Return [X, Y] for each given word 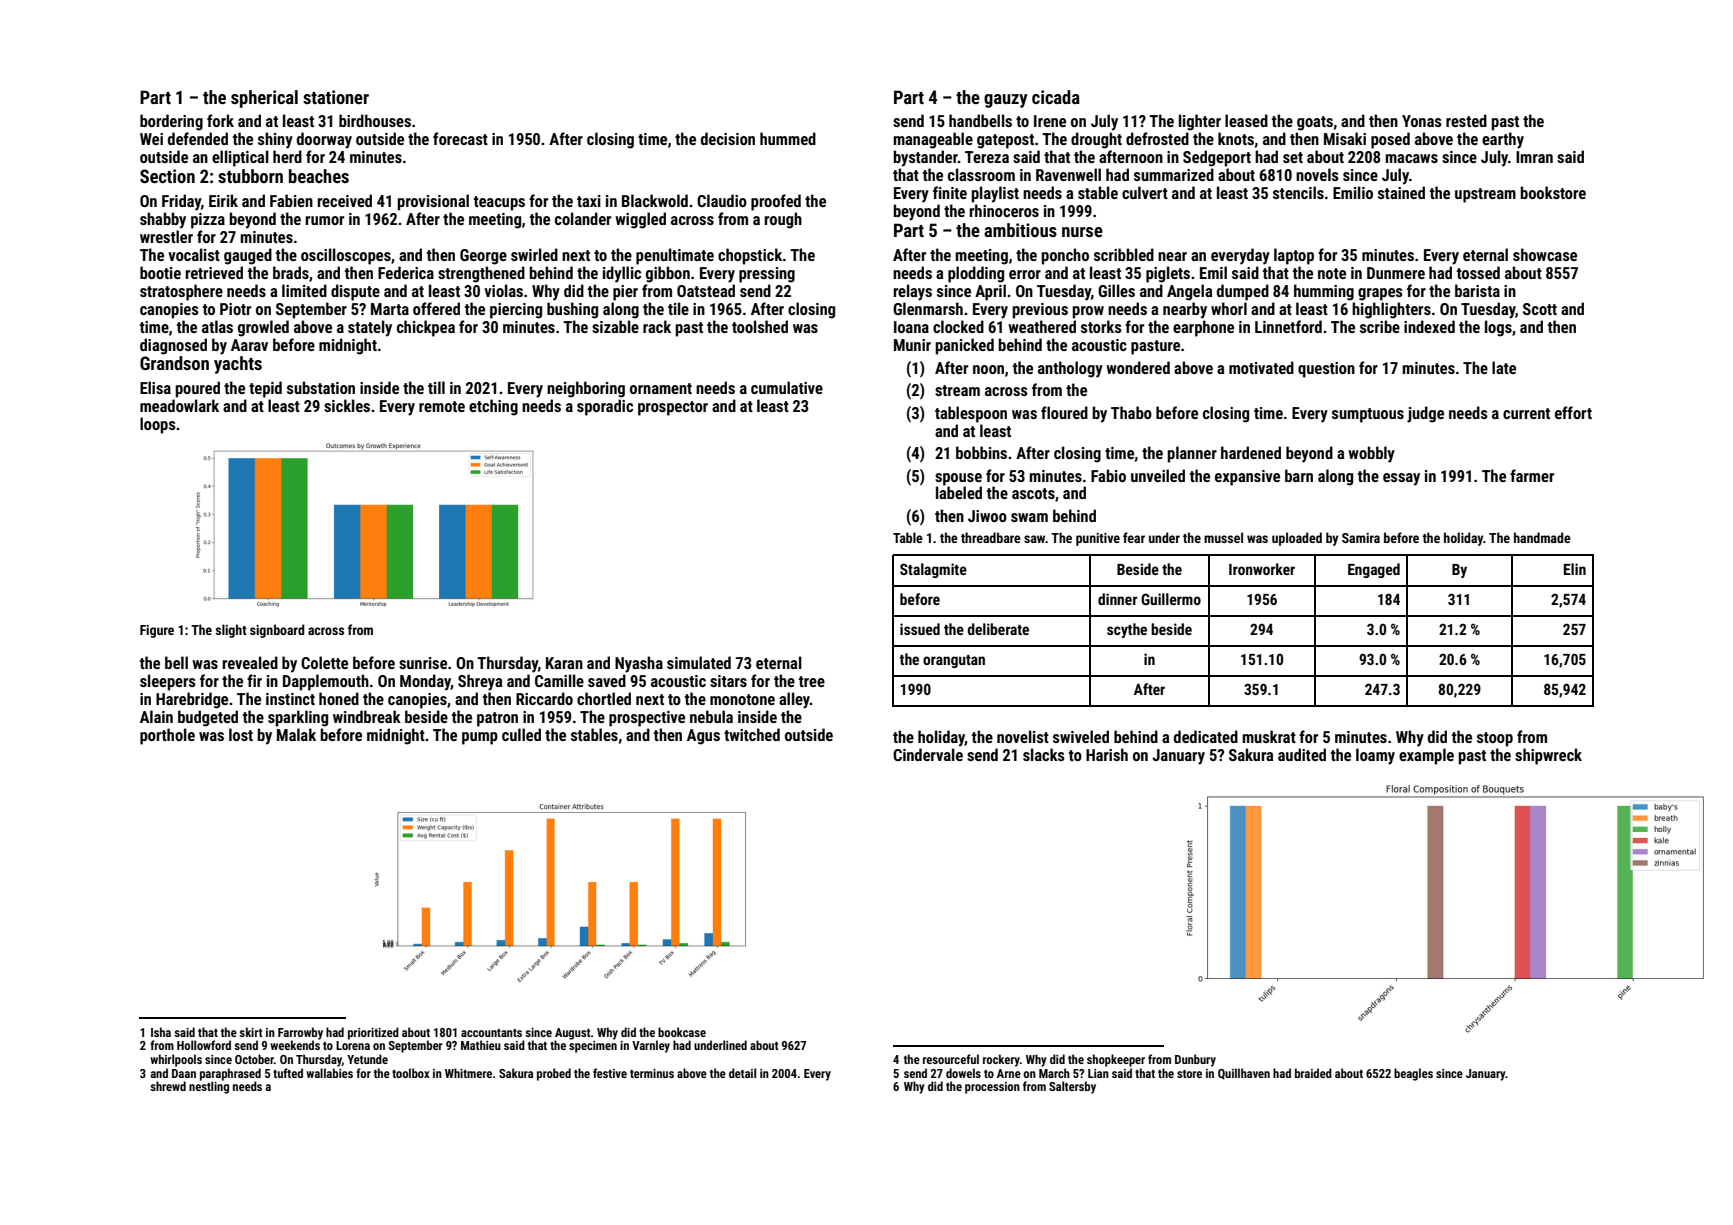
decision [728, 138]
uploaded [1297, 539]
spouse [958, 479]
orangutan [954, 661]
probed [554, 1074]
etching [493, 407]
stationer [336, 97]
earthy [1503, 140]
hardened [1251, 452]
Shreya [480, 682]
